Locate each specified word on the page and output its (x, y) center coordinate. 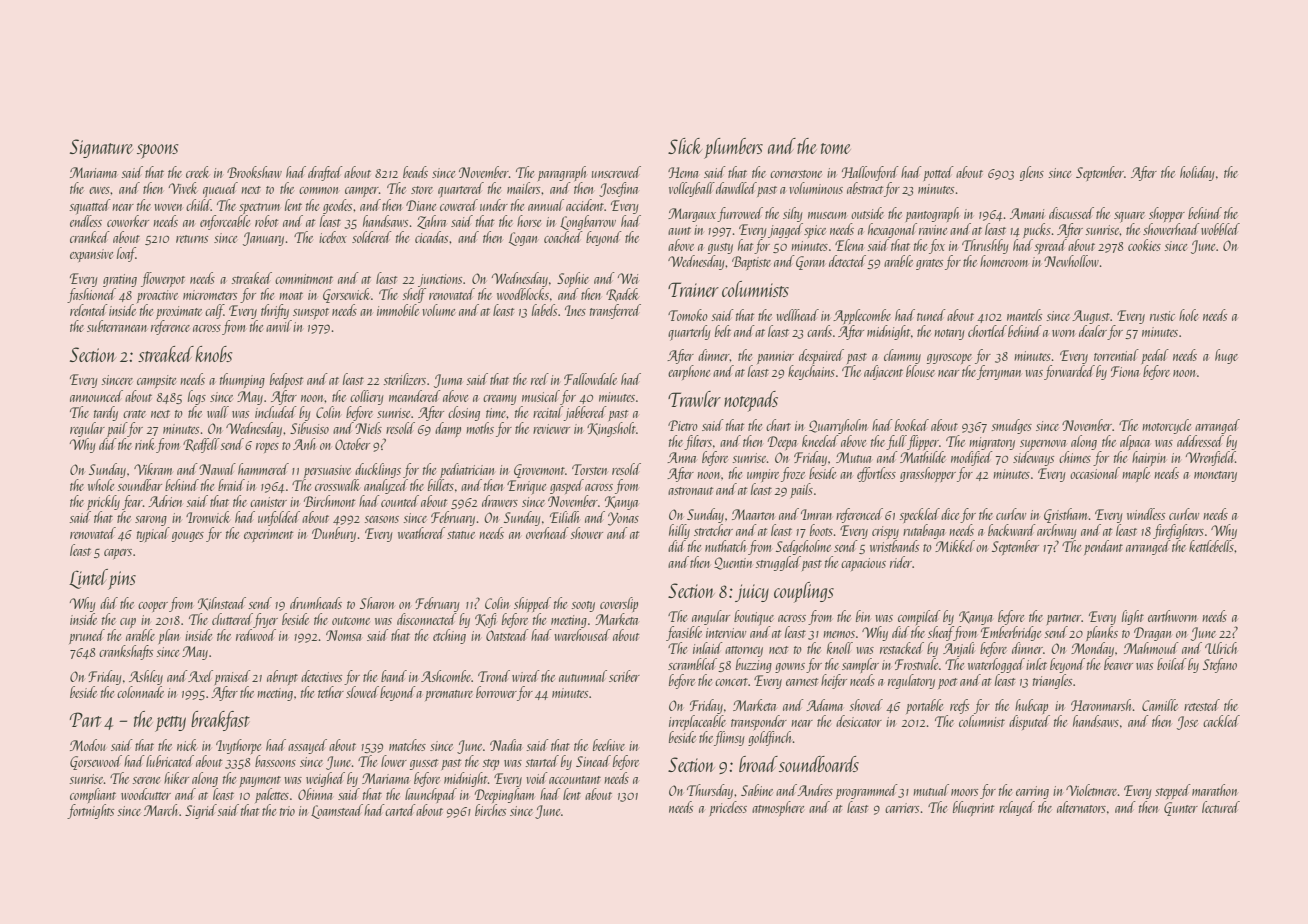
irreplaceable (697, 722)
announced (96, 396)
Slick (685, 146)
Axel (200, 676)
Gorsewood (96, 762)
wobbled (1220, 229)
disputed (1029, 722)
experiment (268, 535)
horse (529, 221)
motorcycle (1166, 426)
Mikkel (955, 546)
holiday (1197, 173)
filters (698, 442)
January (263, 239)
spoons (158, 151)
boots (821, 530)
